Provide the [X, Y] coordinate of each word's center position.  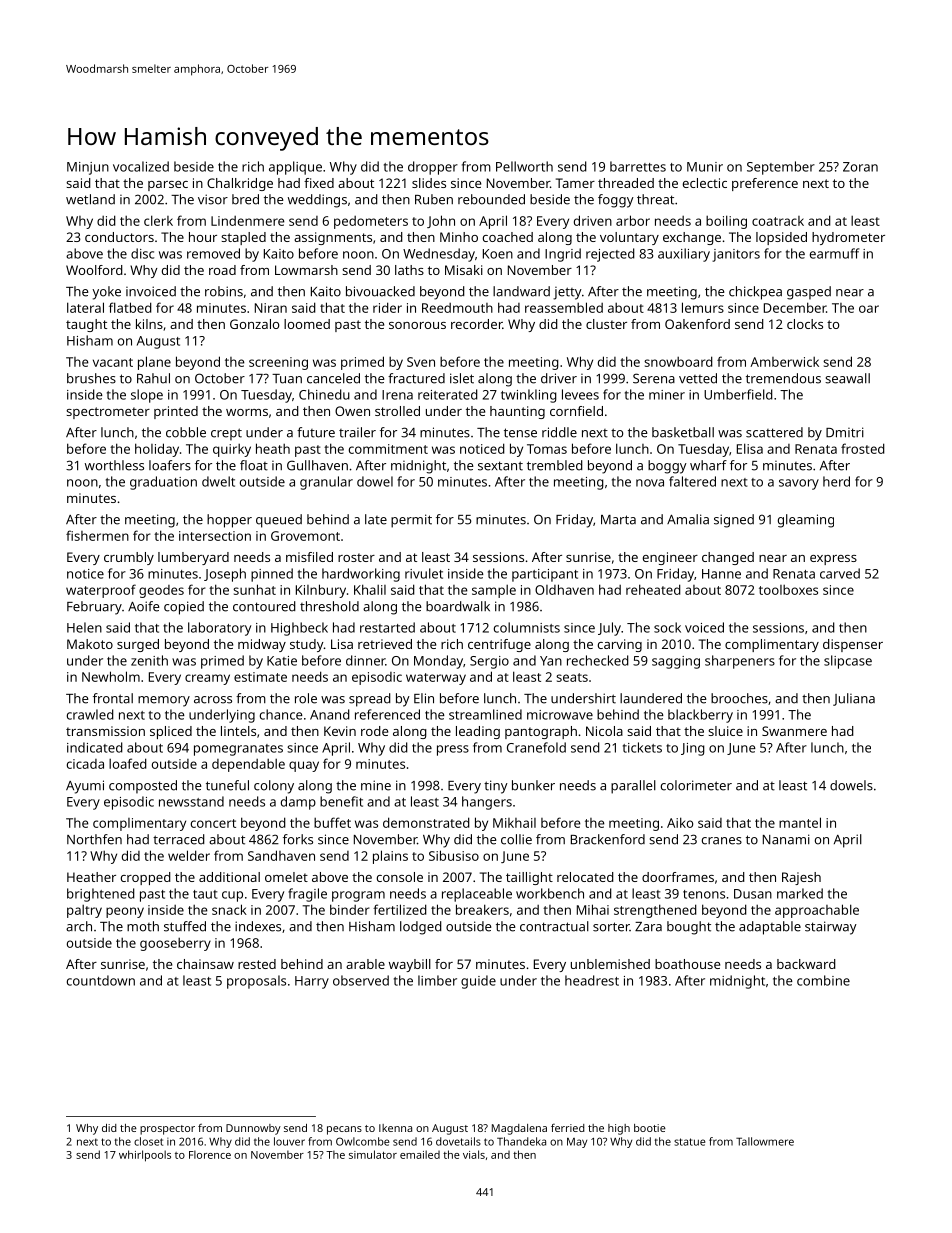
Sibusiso [454, 855]
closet [148, 1141]
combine [823, 980]
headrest [592, 980]
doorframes [678, 877]
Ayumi [85, 787]
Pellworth [524, 166]
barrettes [638, 166]
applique [295, 168]
